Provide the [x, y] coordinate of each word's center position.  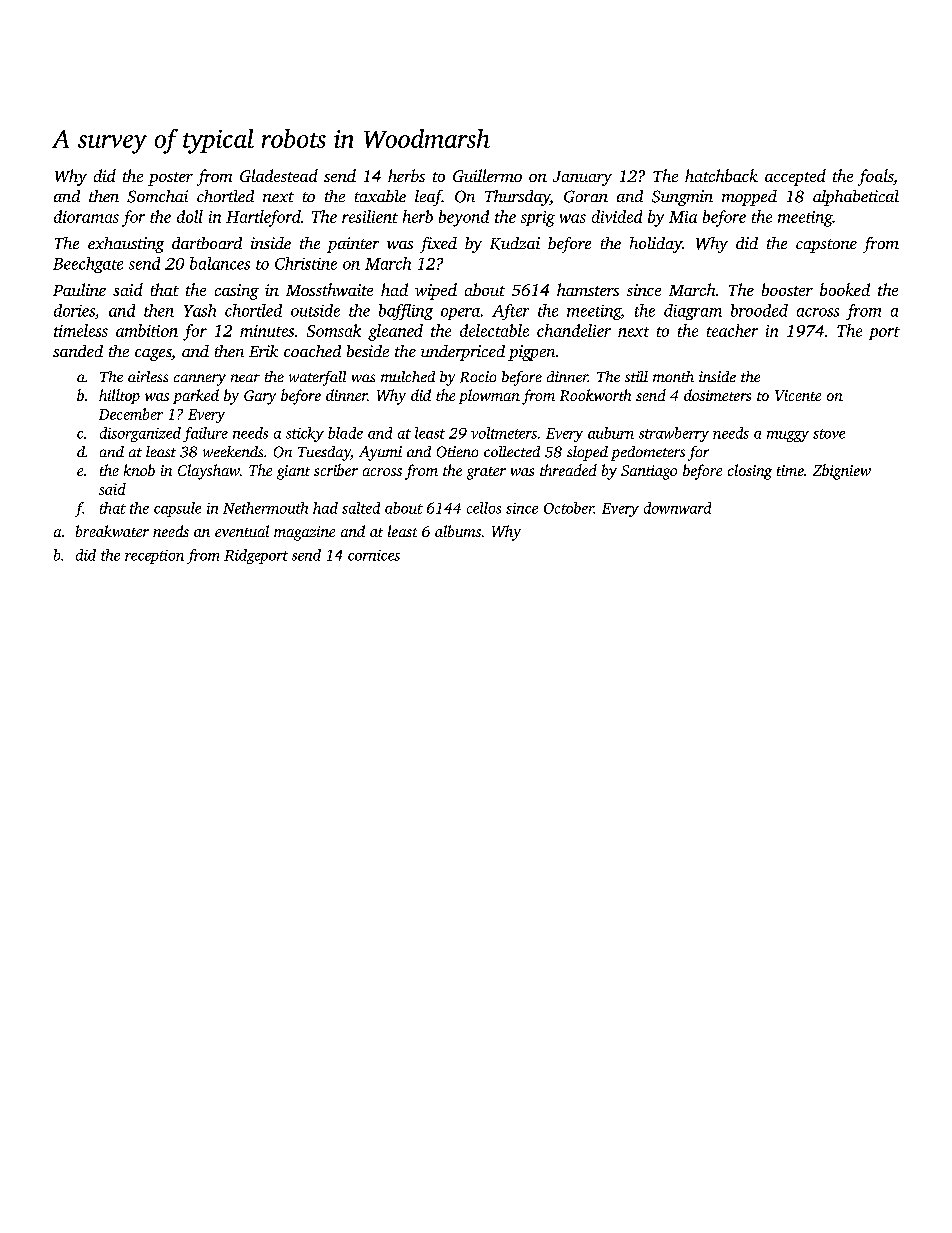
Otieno [457, 452]
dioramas [86, 216]
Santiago [649, 472]
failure [205, 434]
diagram [693, 312]
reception [154, 557]
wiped [436, 291]
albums [458, 531]
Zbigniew [842, 472]
